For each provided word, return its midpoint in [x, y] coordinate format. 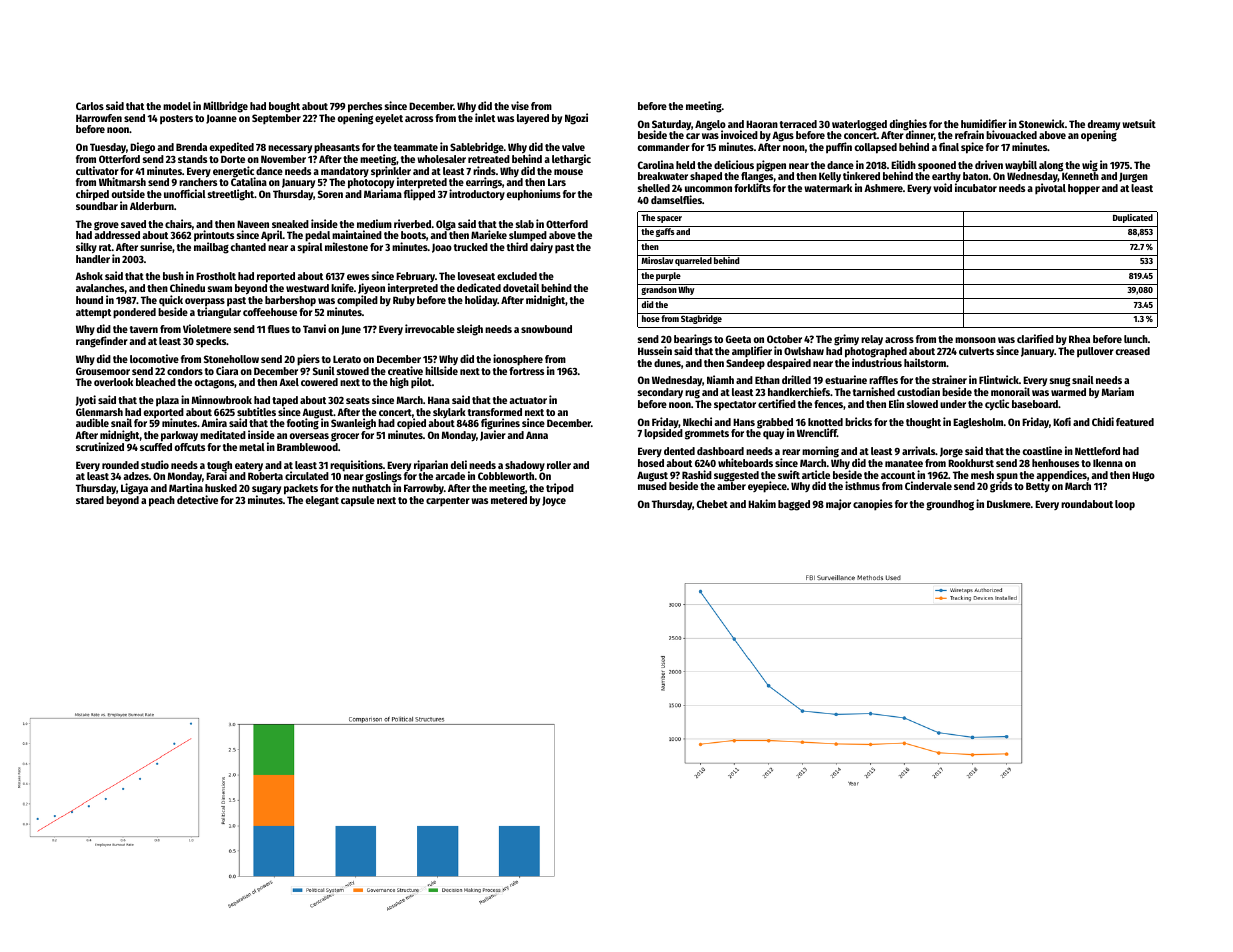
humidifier [984, 123]
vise [520, 105]
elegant [322, 501]
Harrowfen [99, 118]
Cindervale [928, 485]
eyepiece [767, 487]
